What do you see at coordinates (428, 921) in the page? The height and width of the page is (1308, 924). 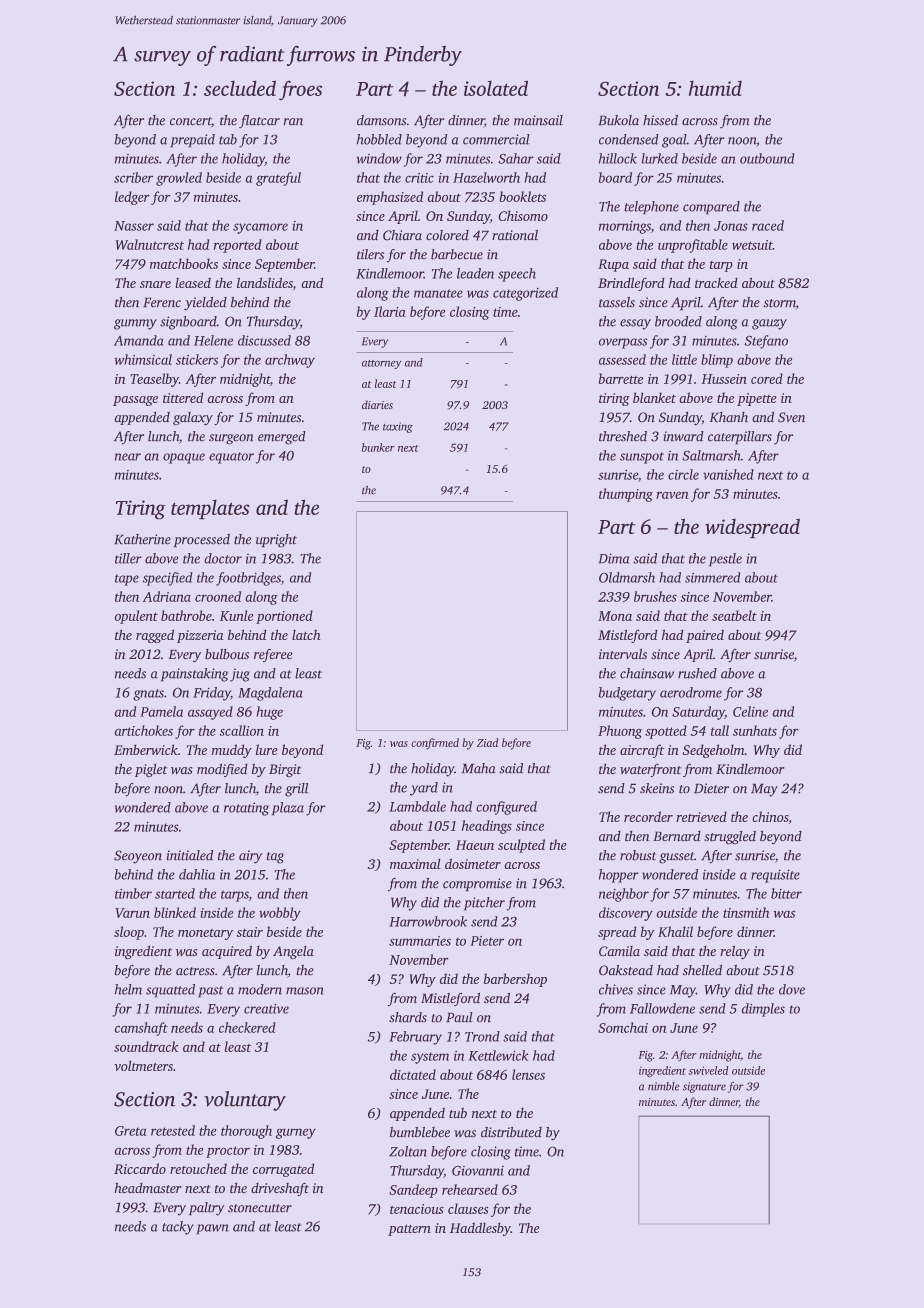 I see `Harrowbrook` at bounding box center [428, 921].
